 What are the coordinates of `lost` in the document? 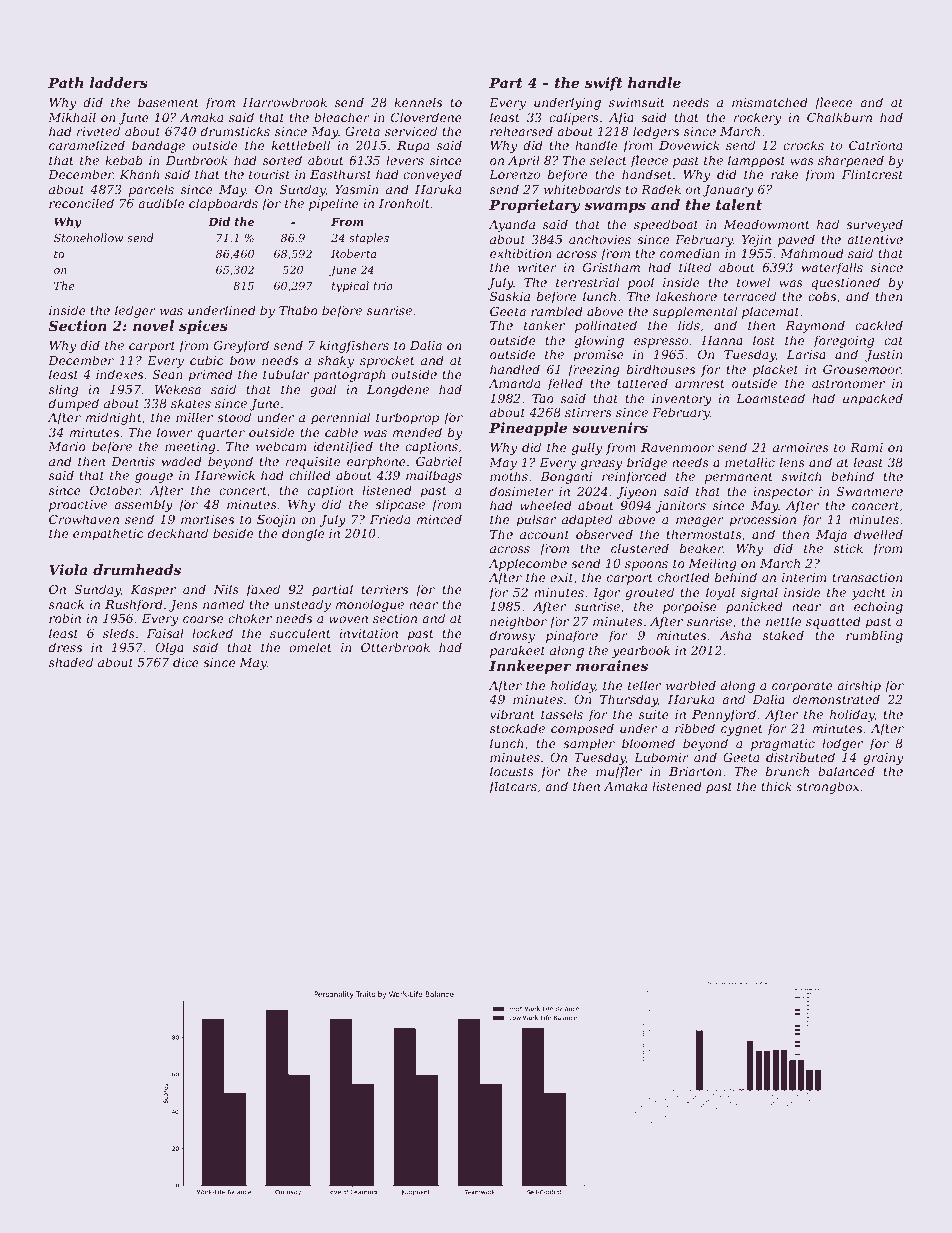 It's located at (764, 340).
